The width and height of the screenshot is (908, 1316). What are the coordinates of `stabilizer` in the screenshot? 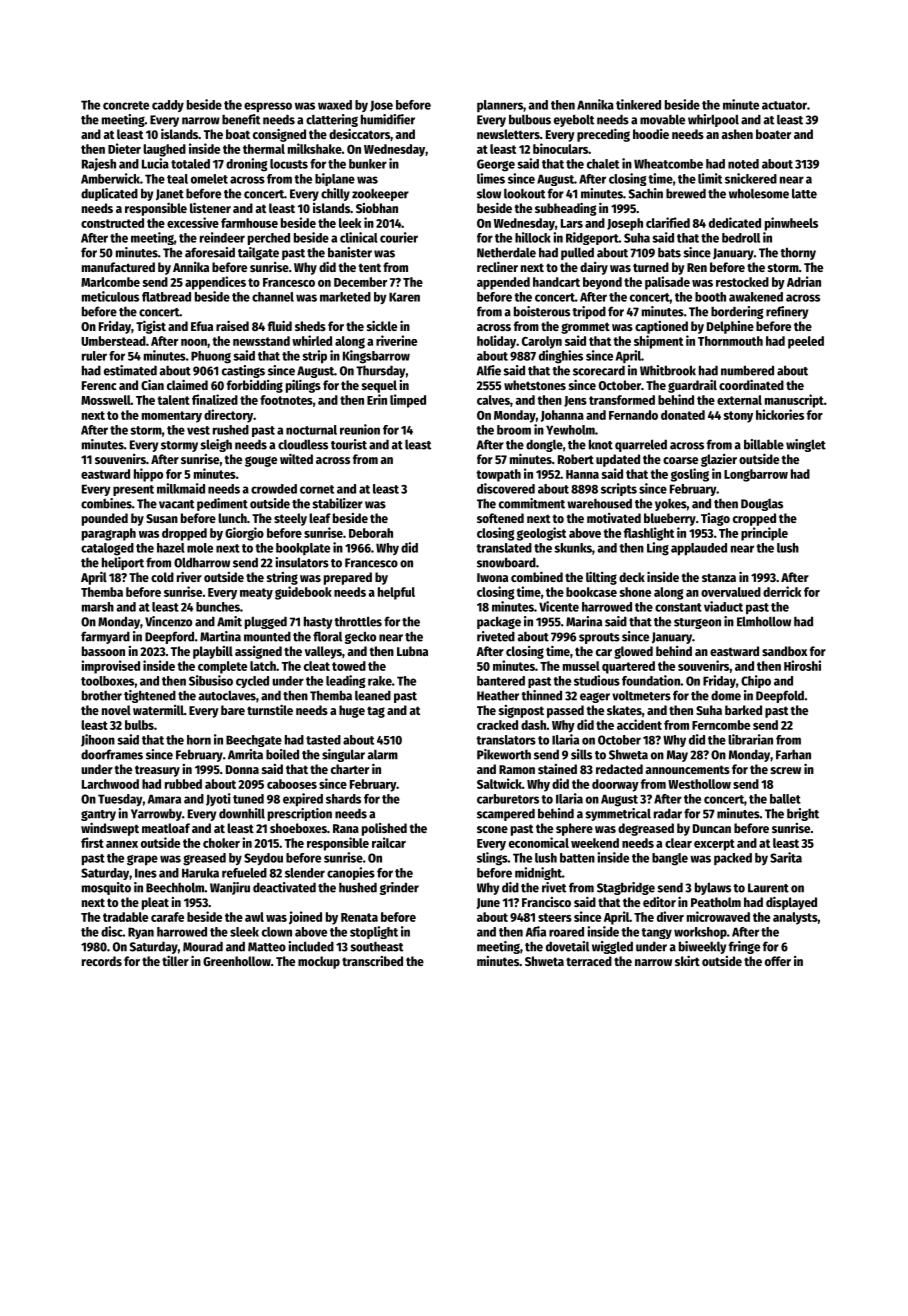 It's located at (337, 503).
